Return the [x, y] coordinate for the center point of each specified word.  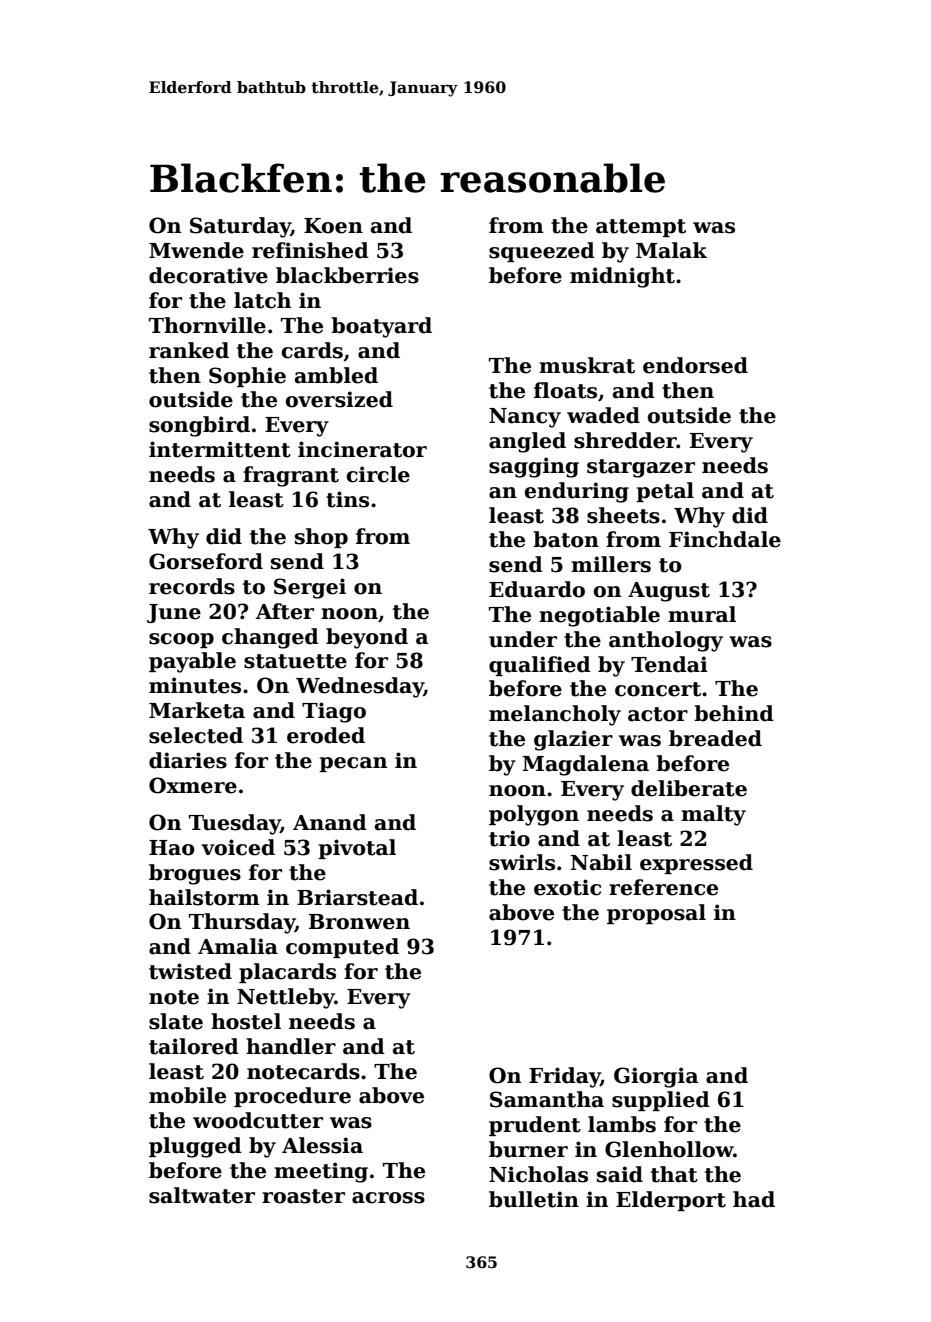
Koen [333, 226]
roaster [303, 1196]
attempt [641, 228]
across [388, 1198]
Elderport [671, 1201]
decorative [208, 275]
